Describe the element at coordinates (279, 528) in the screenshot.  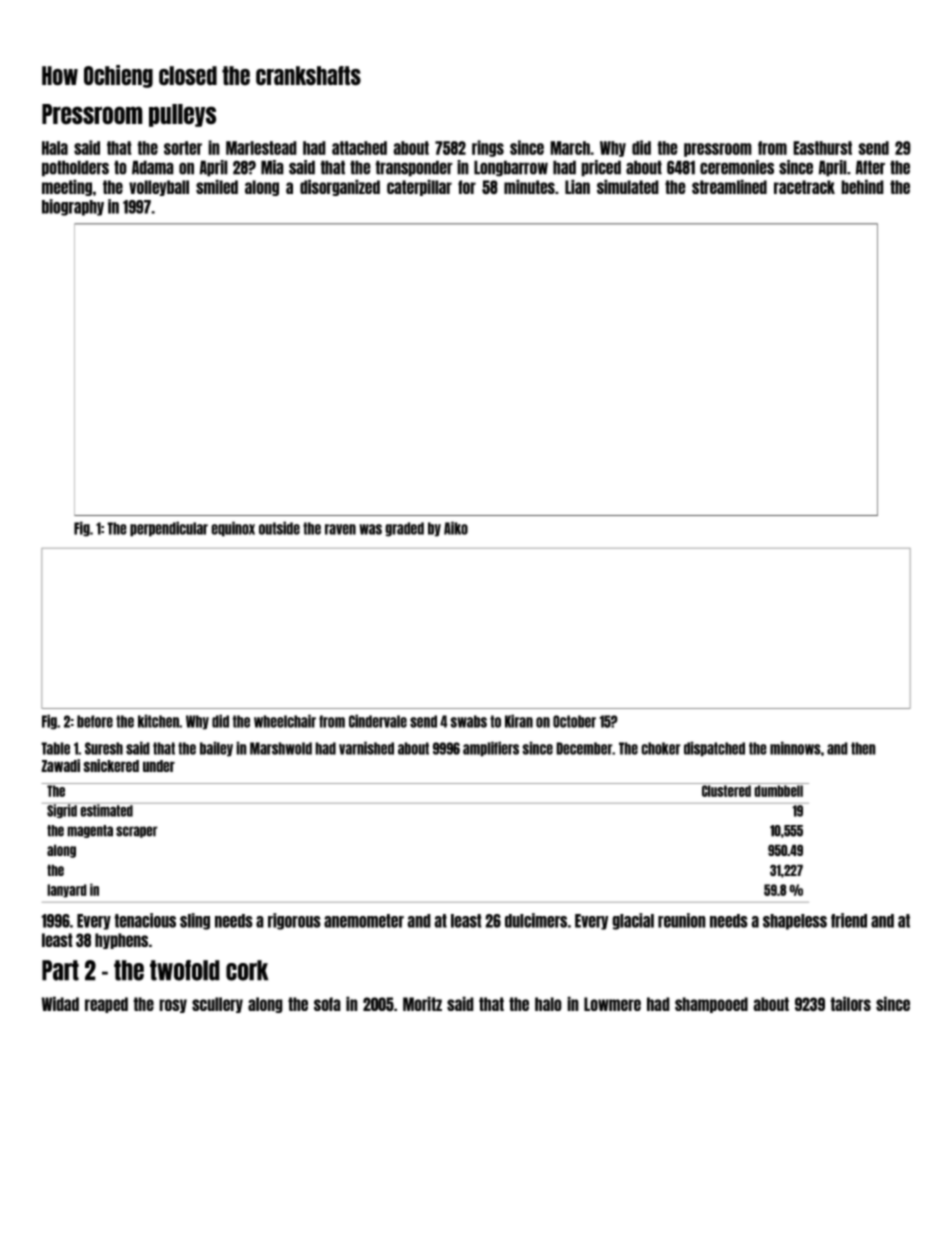
I see `outside` at that location.
